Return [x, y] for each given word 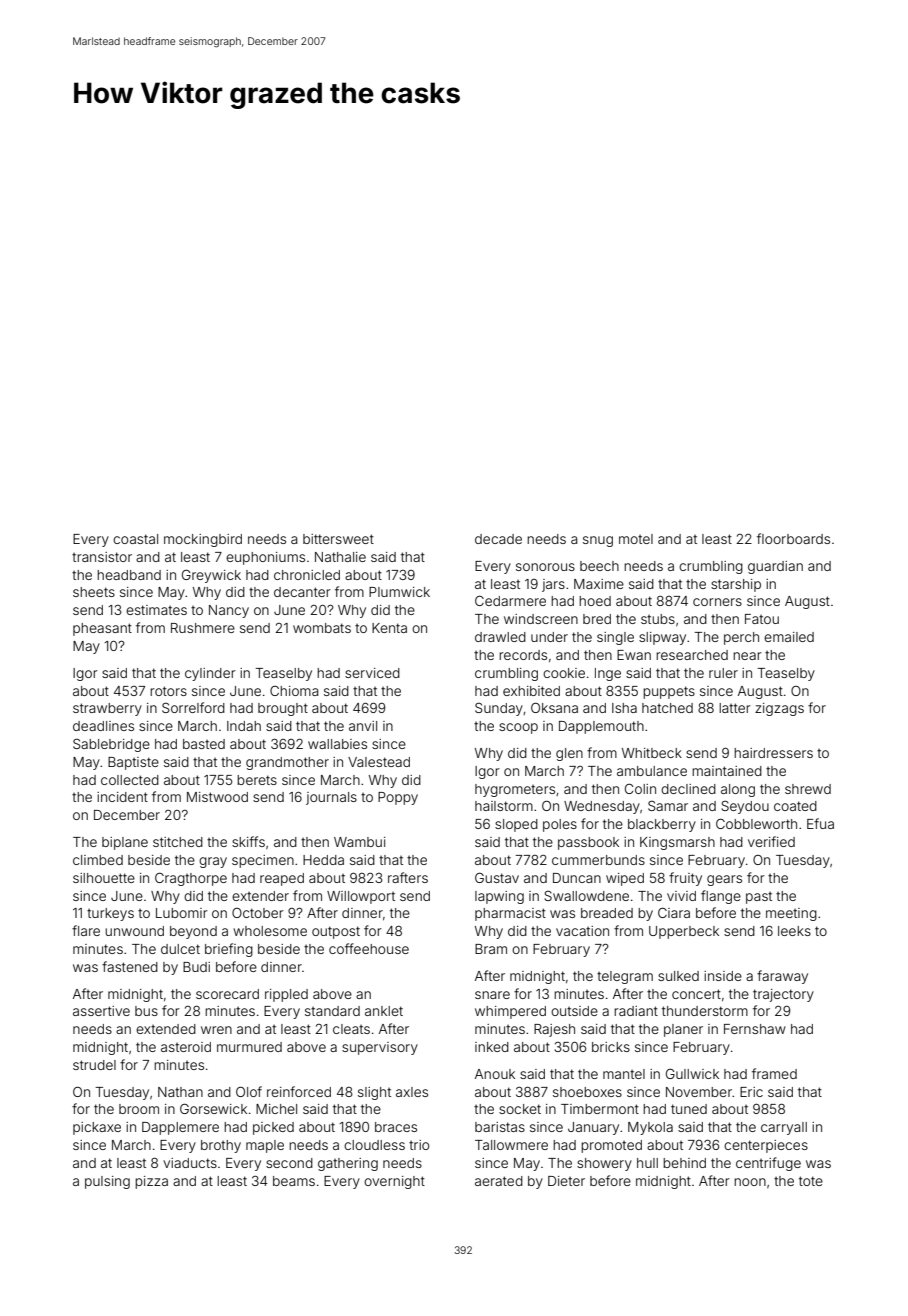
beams [294, 1181]
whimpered [510, 1012]
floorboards [793, 538]
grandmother [287, 763]
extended [166, 1029]
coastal [135, 539]
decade [498, 539]
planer [683, 1030]
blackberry [662, 825]
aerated [499, 1181]
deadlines [103, 726]
